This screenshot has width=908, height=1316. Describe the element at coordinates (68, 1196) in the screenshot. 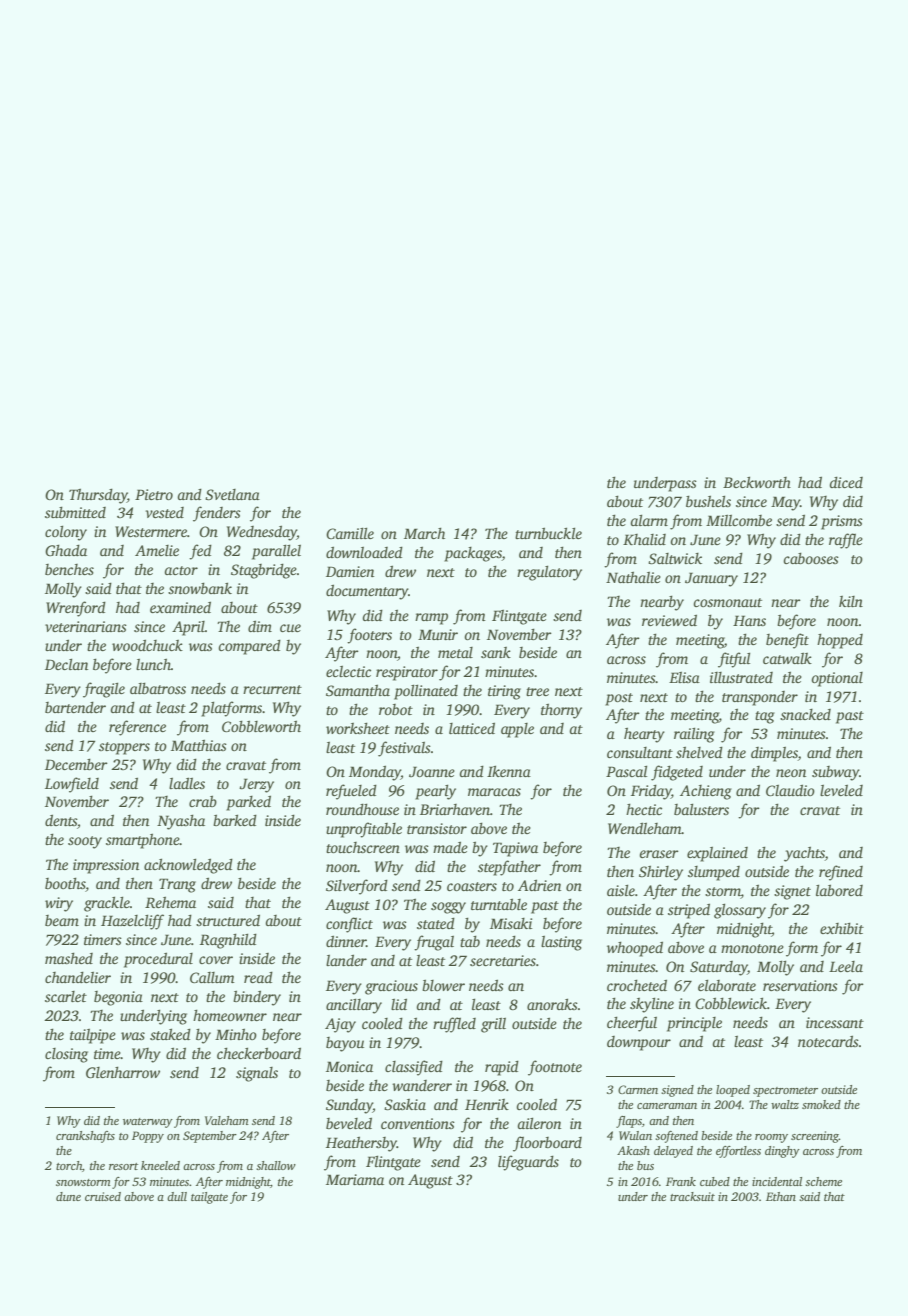

I see `dune` at that location.
